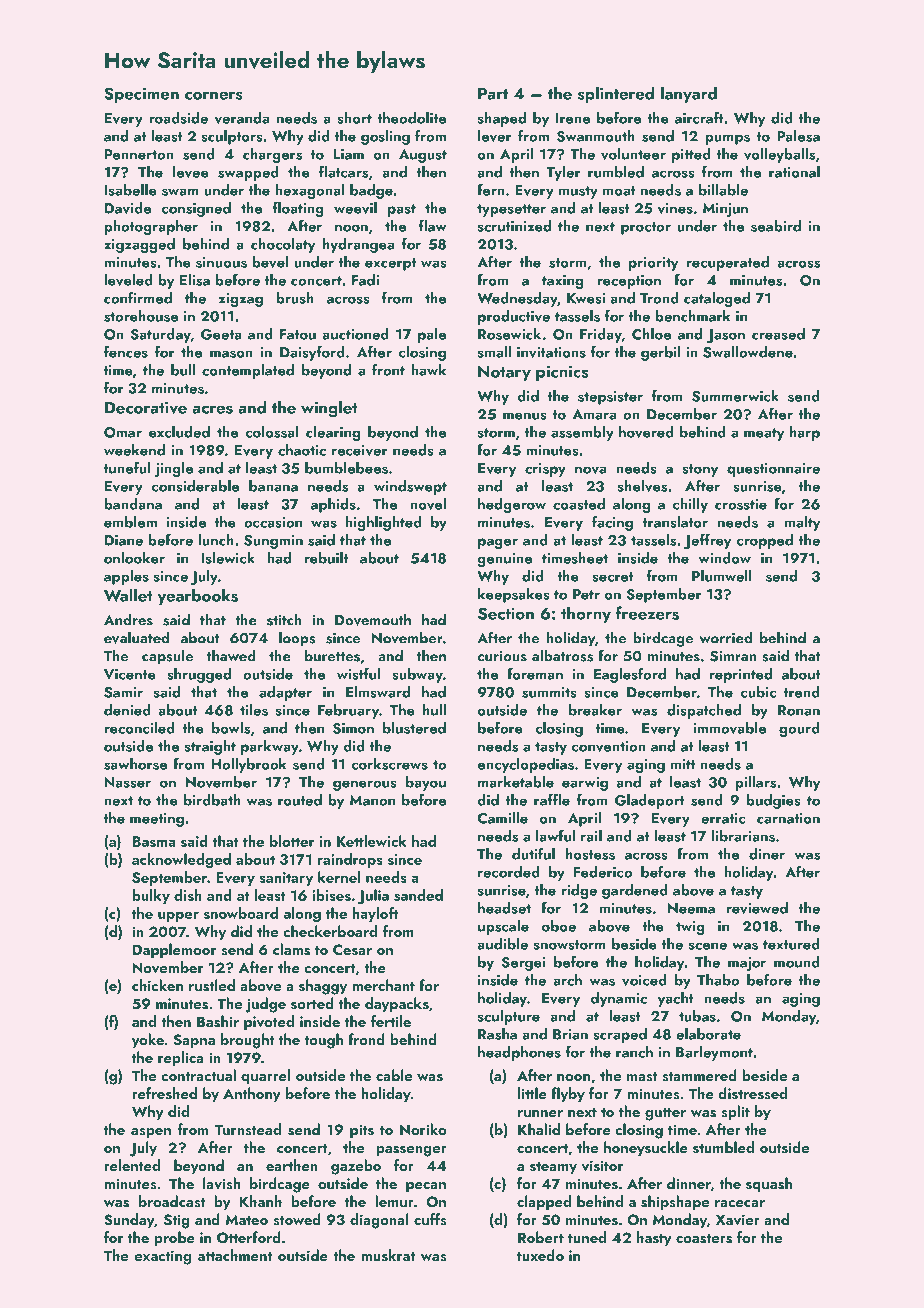 This screenshot has height=1308, width=924. I want to click on Tyler, so click(563, 173).
